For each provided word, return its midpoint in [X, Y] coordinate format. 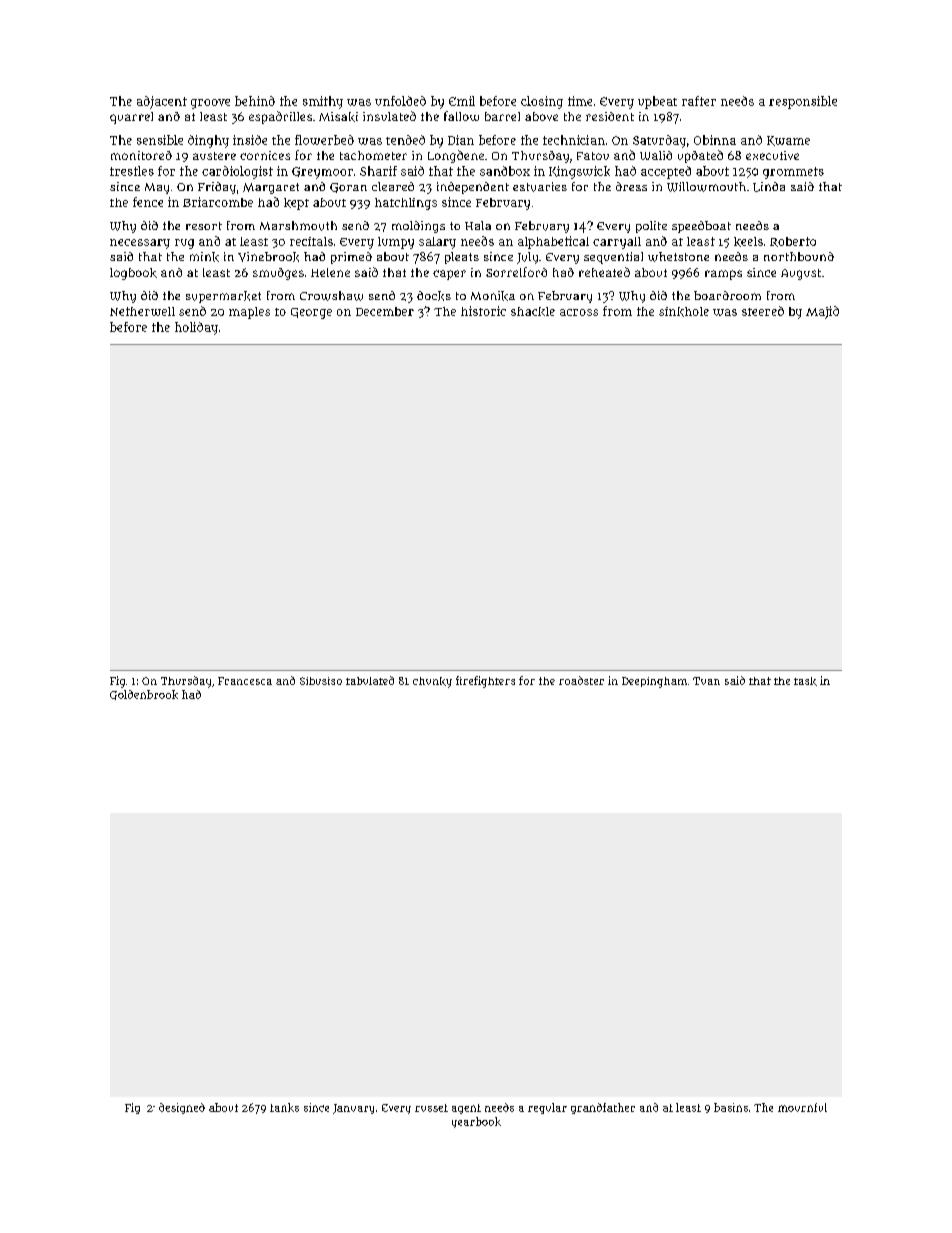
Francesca [245, 681]
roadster [581, 680]
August [801, 274]
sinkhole [684, 312]
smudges [278, 274]
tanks [284, 1107]
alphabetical [553, 242]
